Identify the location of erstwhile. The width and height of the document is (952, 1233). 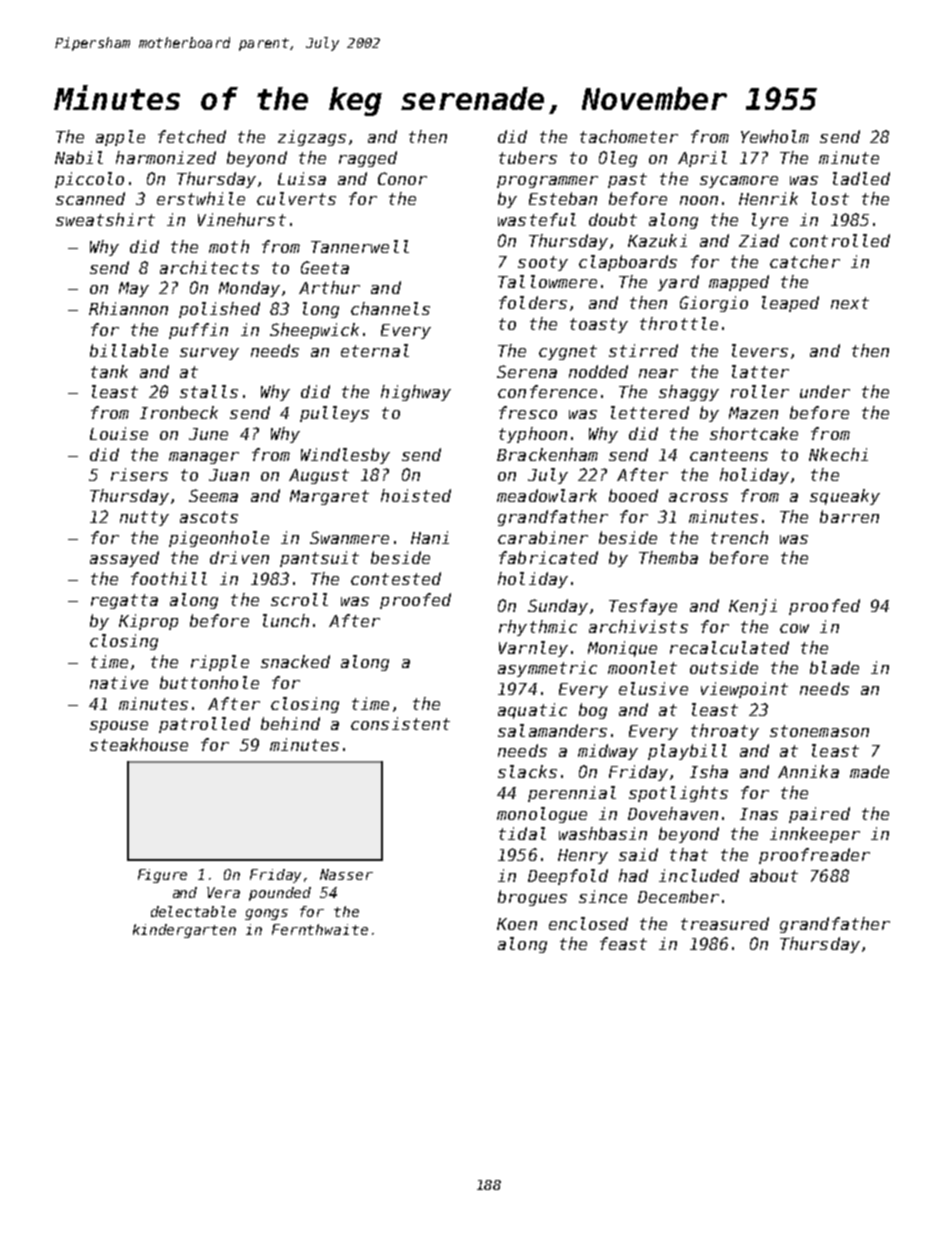
(201, 198).
